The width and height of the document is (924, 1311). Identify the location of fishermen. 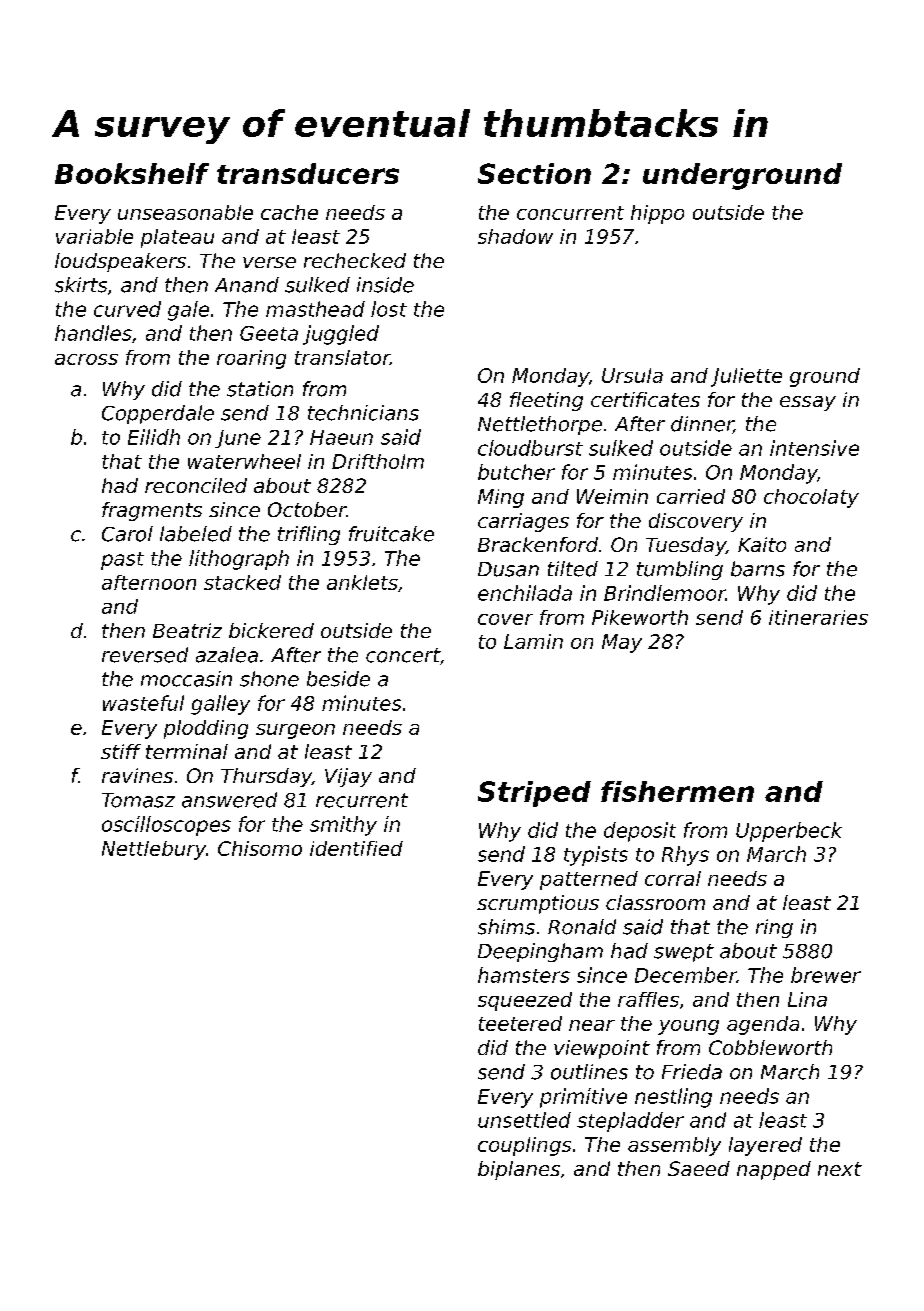
(677, 791).
